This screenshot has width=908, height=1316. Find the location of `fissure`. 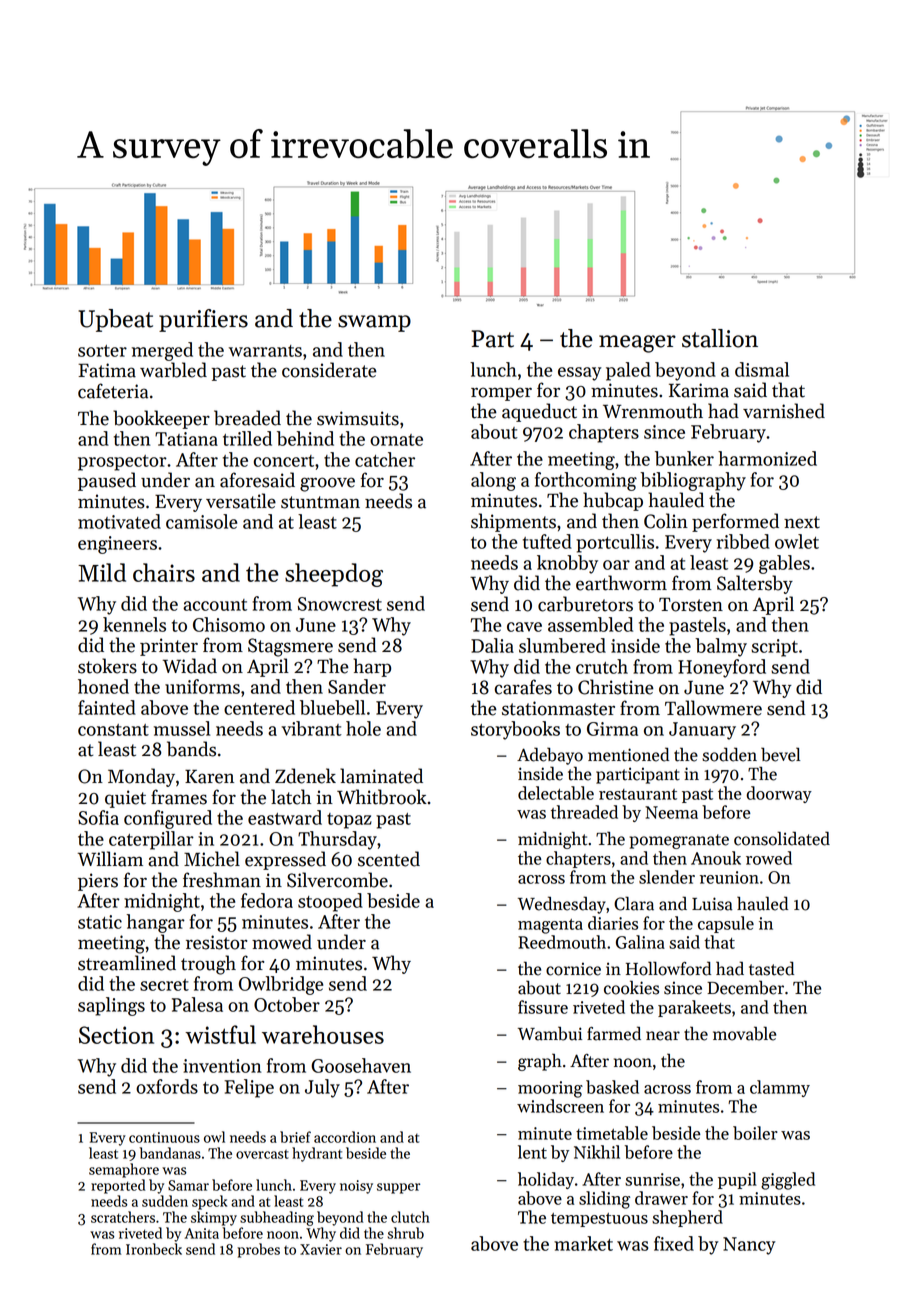

fissure is located at coordinates (543, 1007).
